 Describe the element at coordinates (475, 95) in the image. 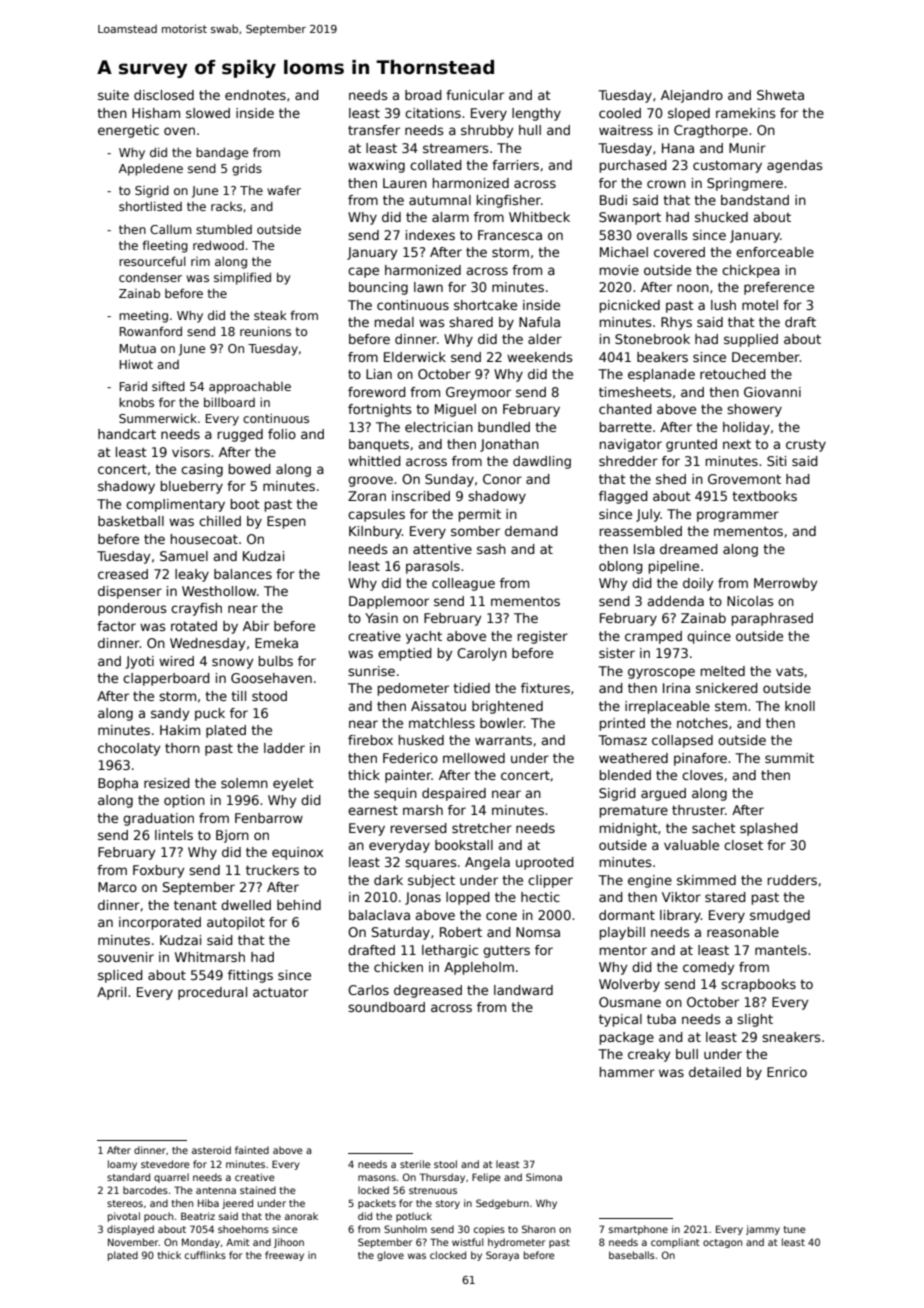

I see `funicular` at that location.
